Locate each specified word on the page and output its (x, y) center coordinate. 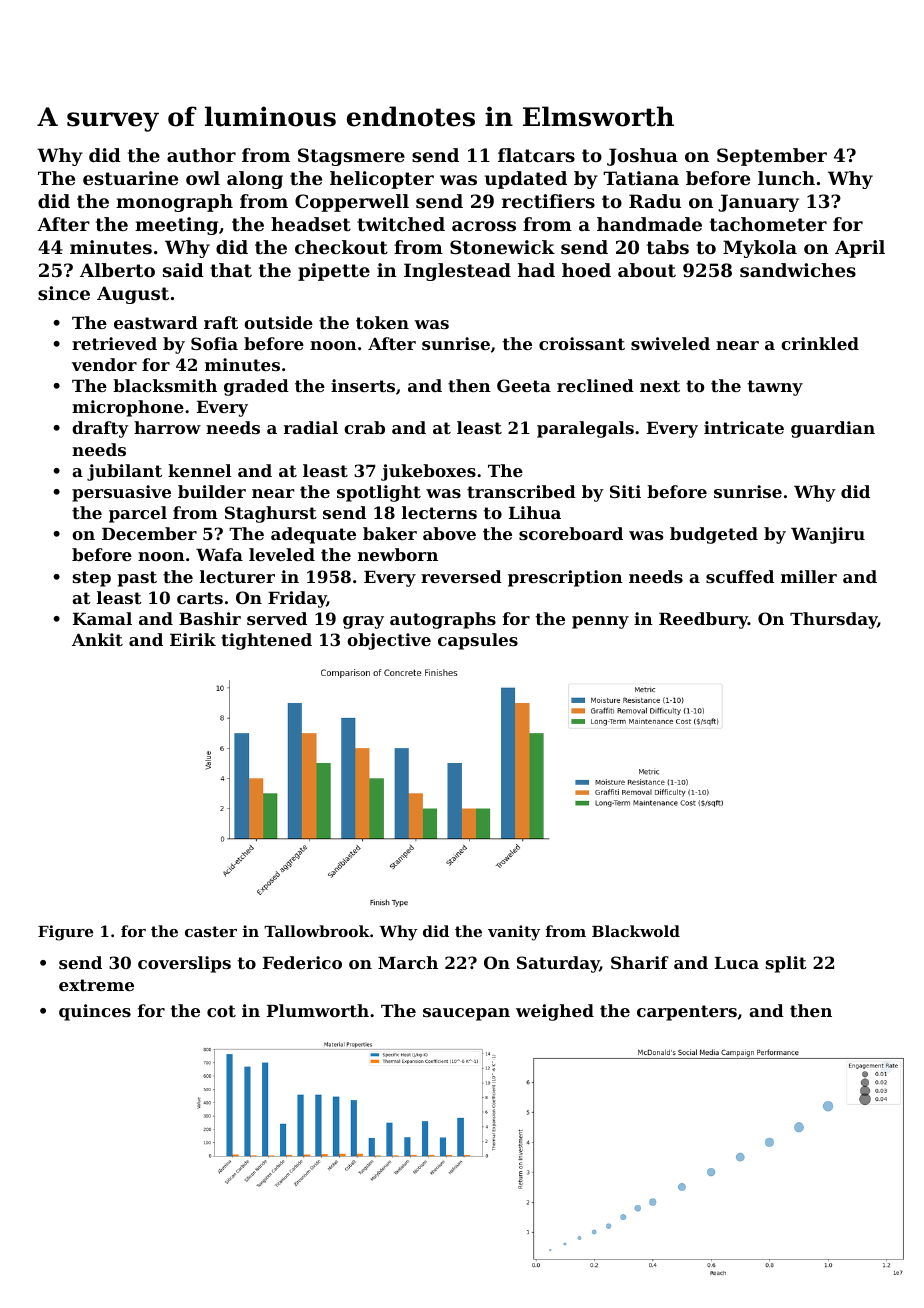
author (201, 155)
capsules (478, 641)
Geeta (524, 385)
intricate (744, 427)
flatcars (536, 155)
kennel (199, 470)
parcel (138, 514)
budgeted (714, 535)
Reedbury (703, 620)
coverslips (184, 964)
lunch (786, 178)
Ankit (97, 639)
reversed (461, 576)
